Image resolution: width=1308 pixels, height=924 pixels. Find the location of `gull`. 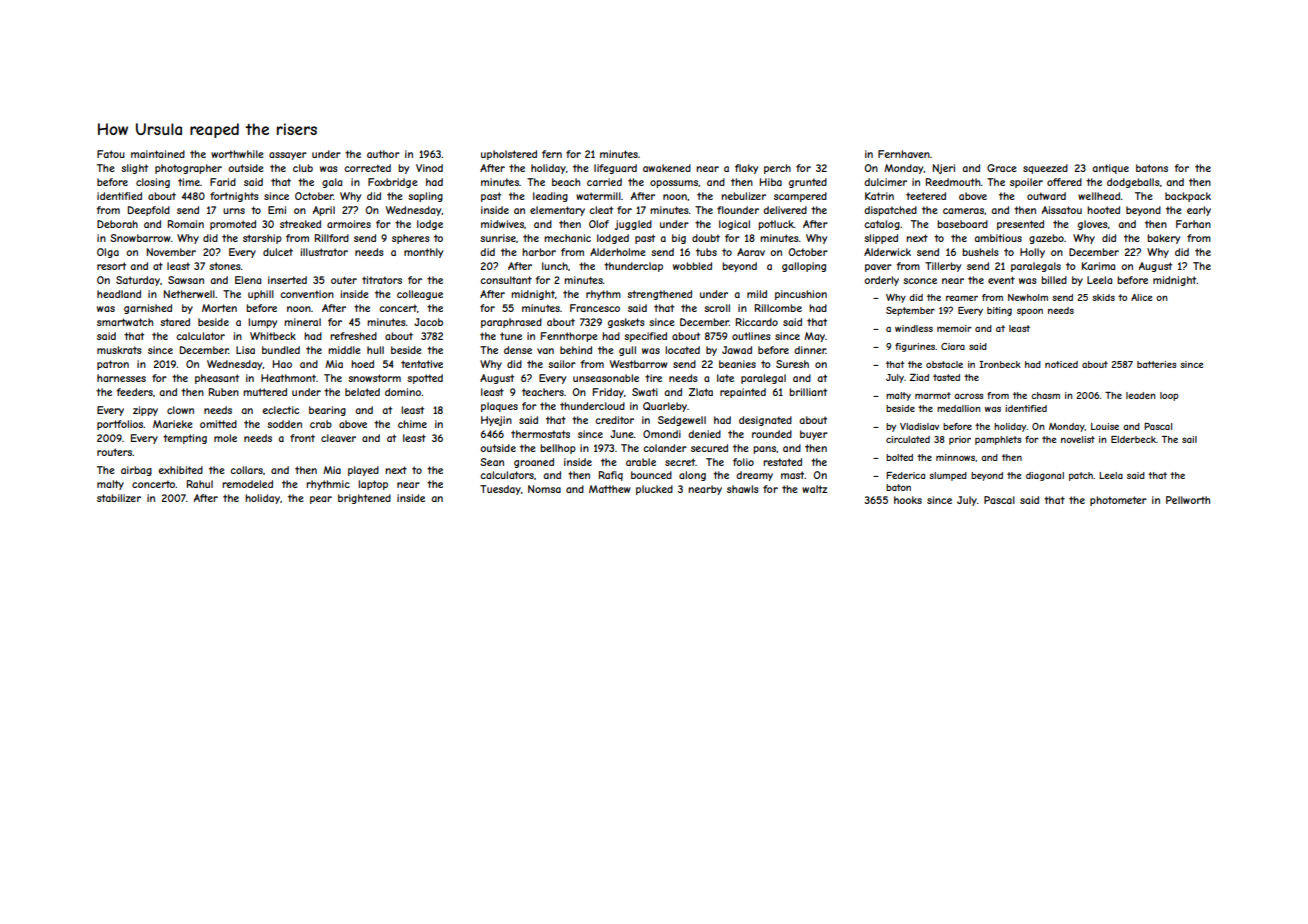

gull is located at coordinates (627, 351).
